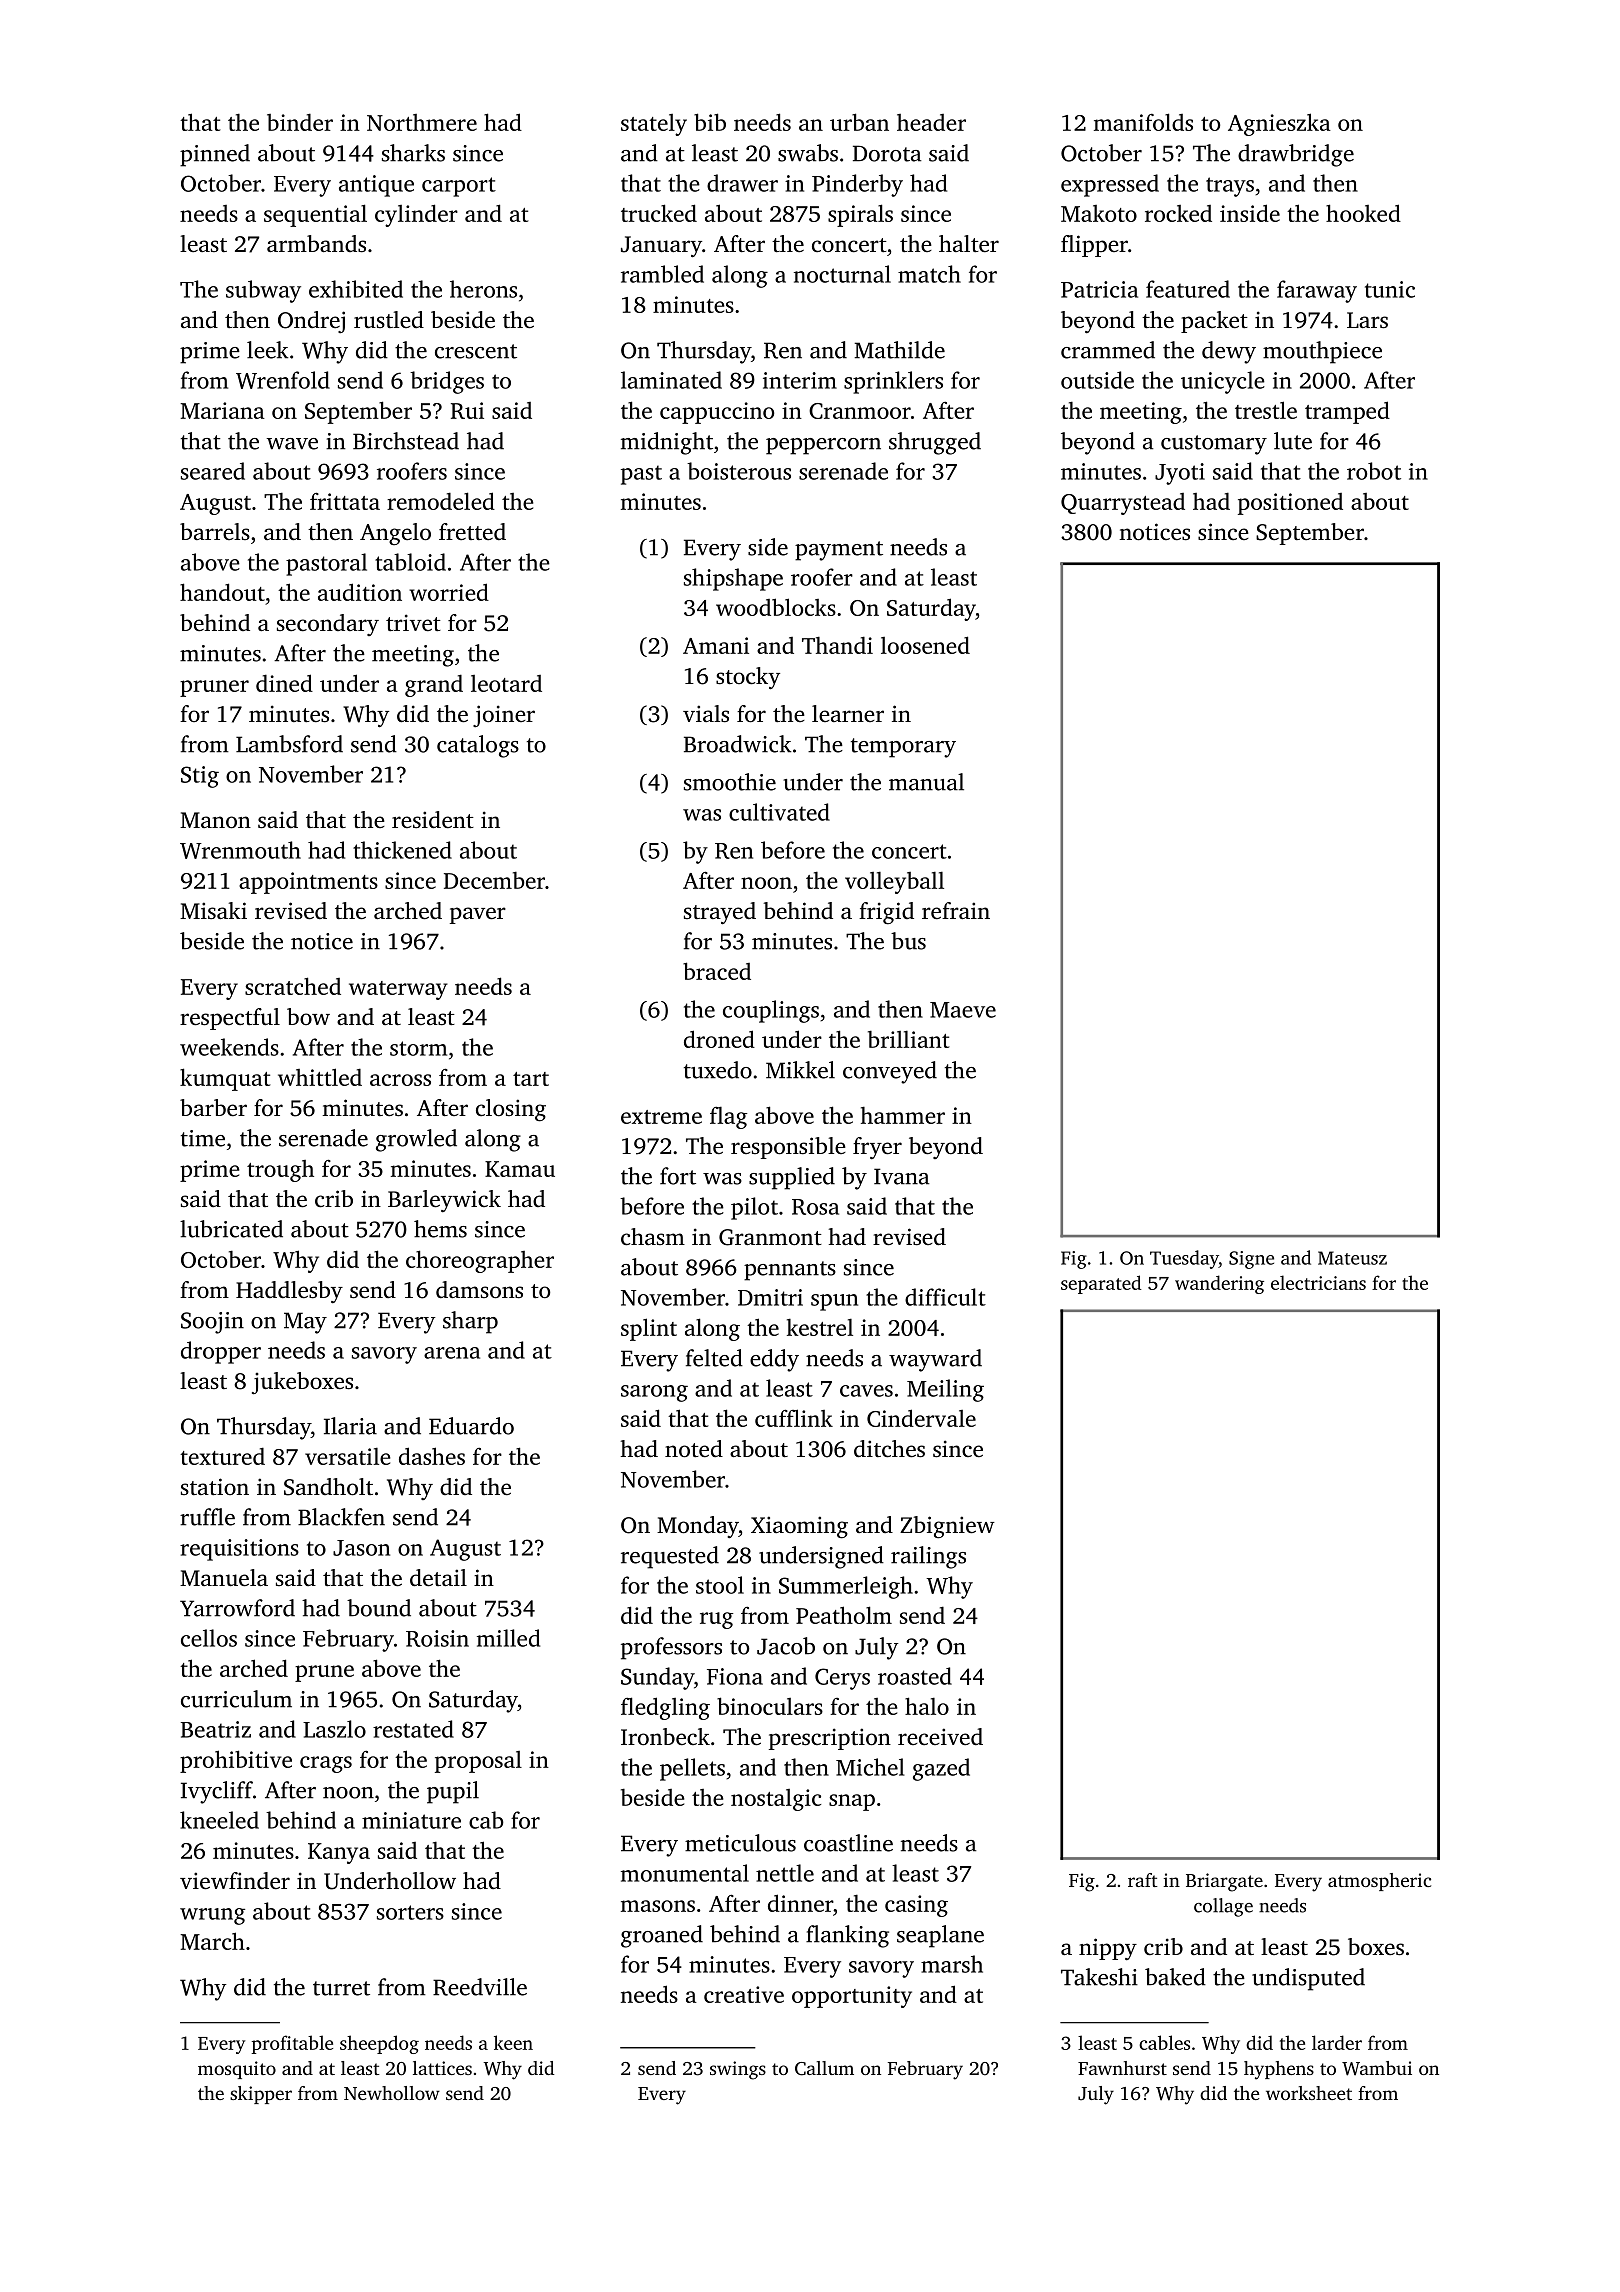  I want to click on halter, so click(969, 244).
